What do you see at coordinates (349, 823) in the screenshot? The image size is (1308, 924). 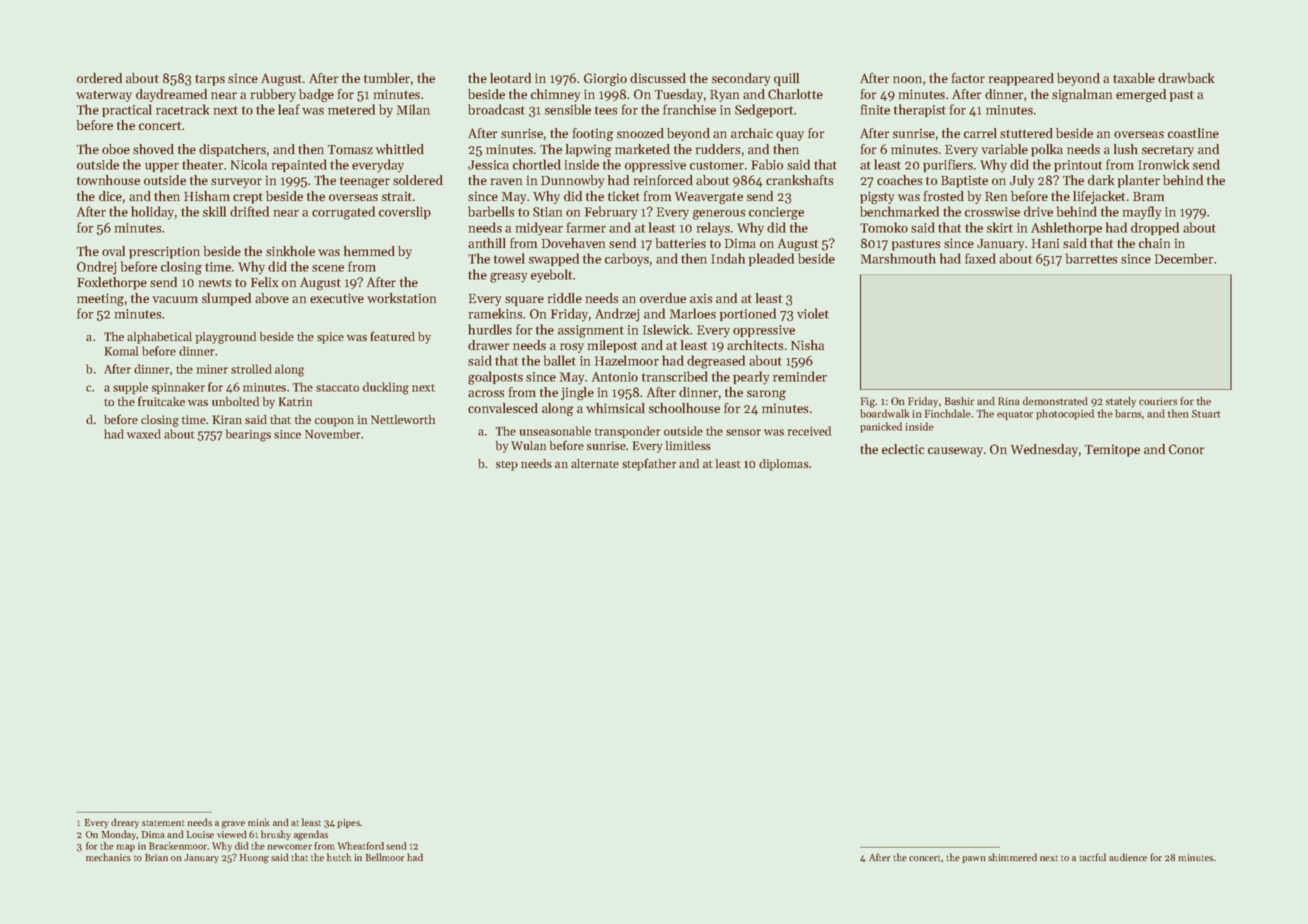 I see `pipes` at bounding box center [349, 823].
